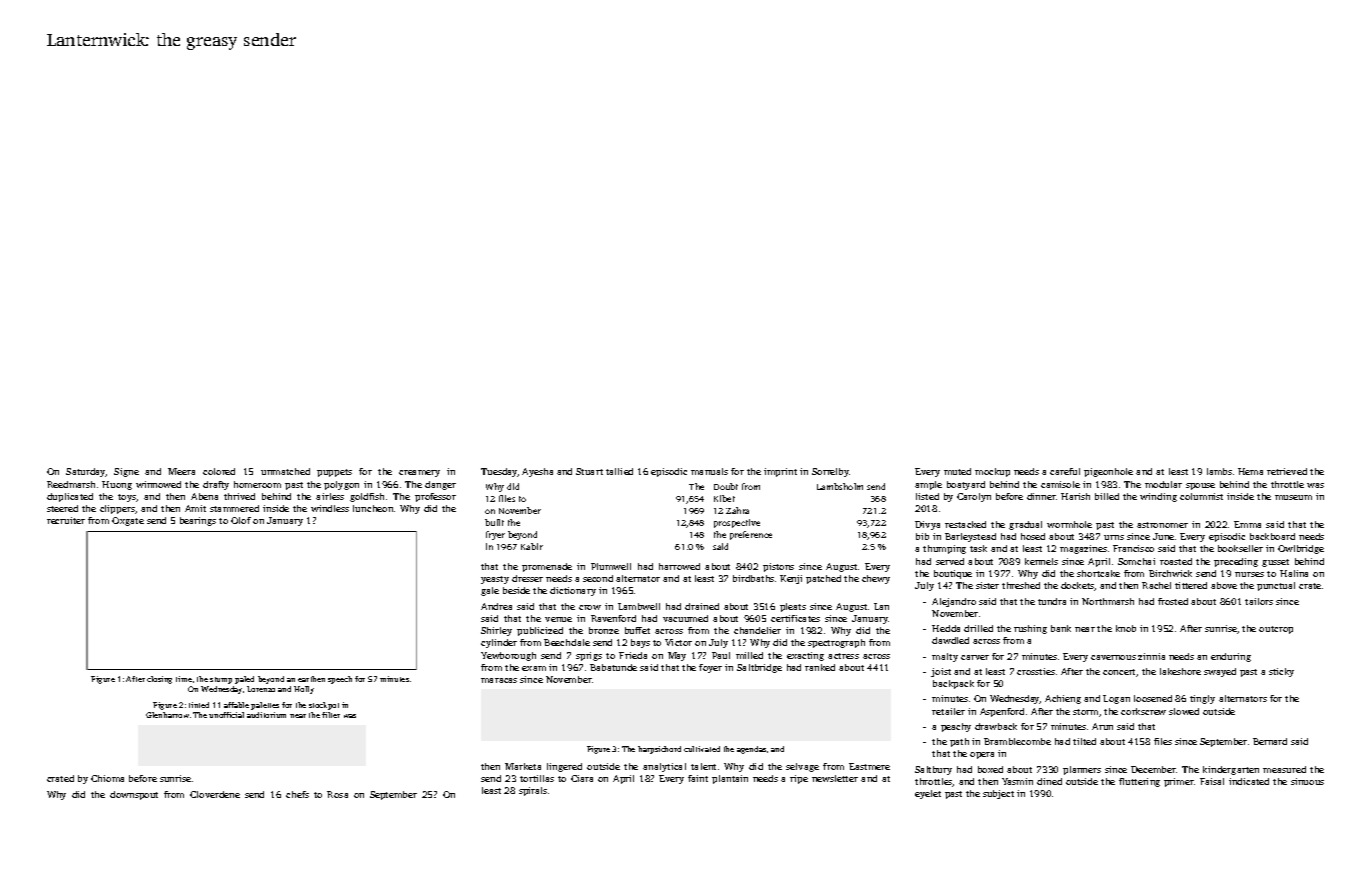  I want to click on downspout, so click(134, 795).
